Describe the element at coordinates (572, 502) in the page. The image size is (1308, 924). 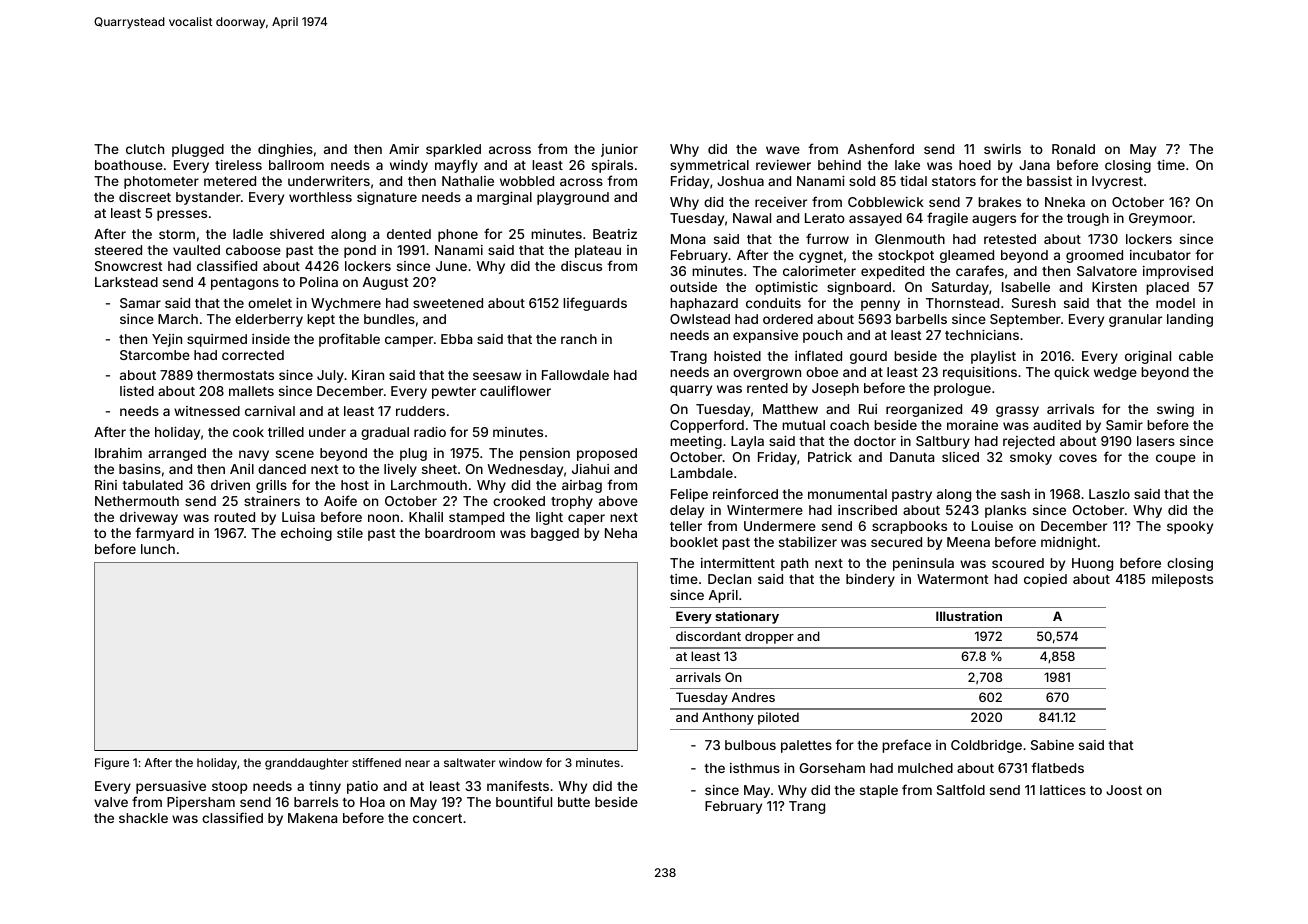
I see `trophy` at that location.
